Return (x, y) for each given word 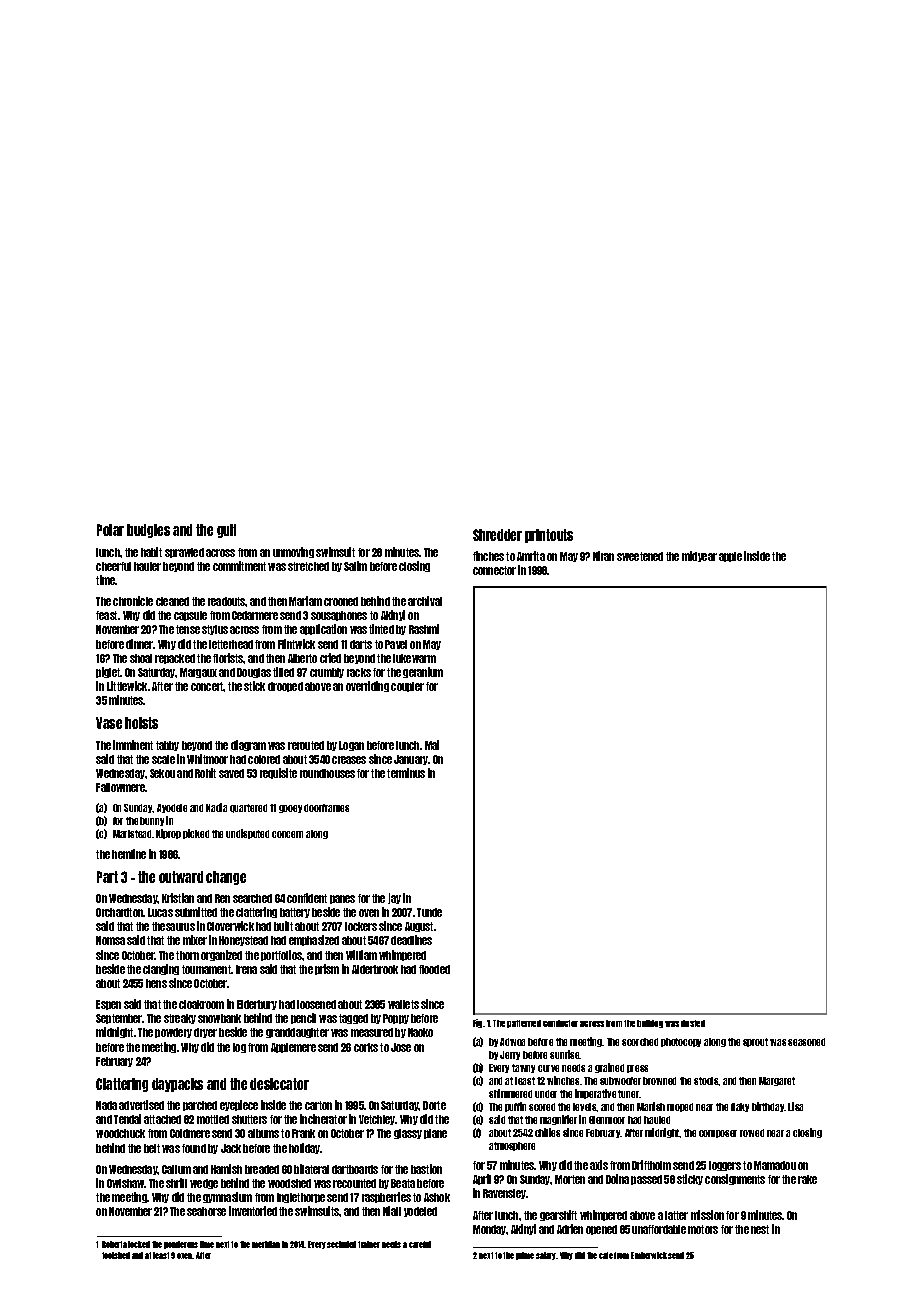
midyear (699, 556)
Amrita (531, 556)
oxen (185, 1256)
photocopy (681, 1042)
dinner (140, 644)
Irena (246, 969)
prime (525, 1256)
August (419, 927)
